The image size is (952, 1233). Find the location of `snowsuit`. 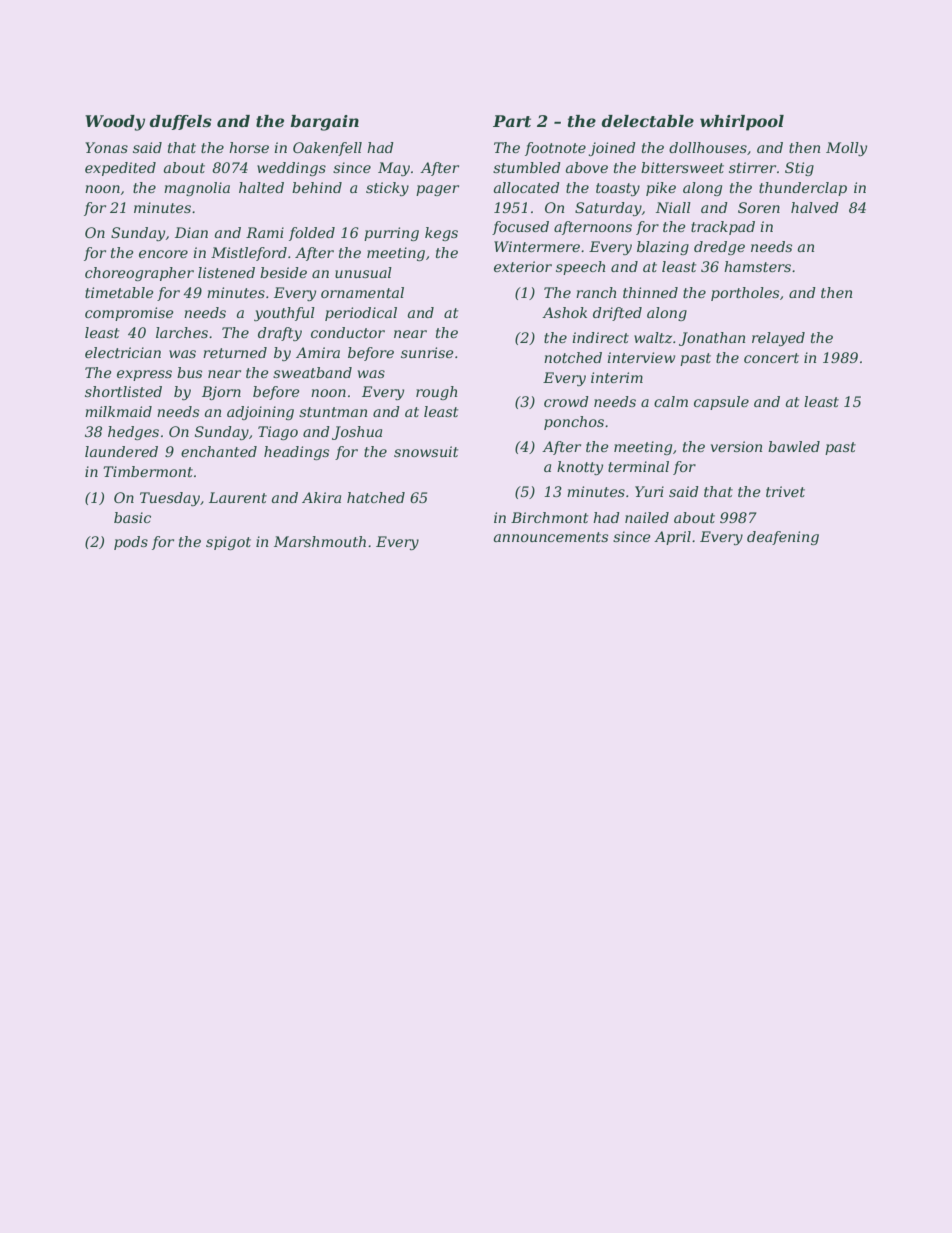

snowsuit is located at coordinates (426, 451).
